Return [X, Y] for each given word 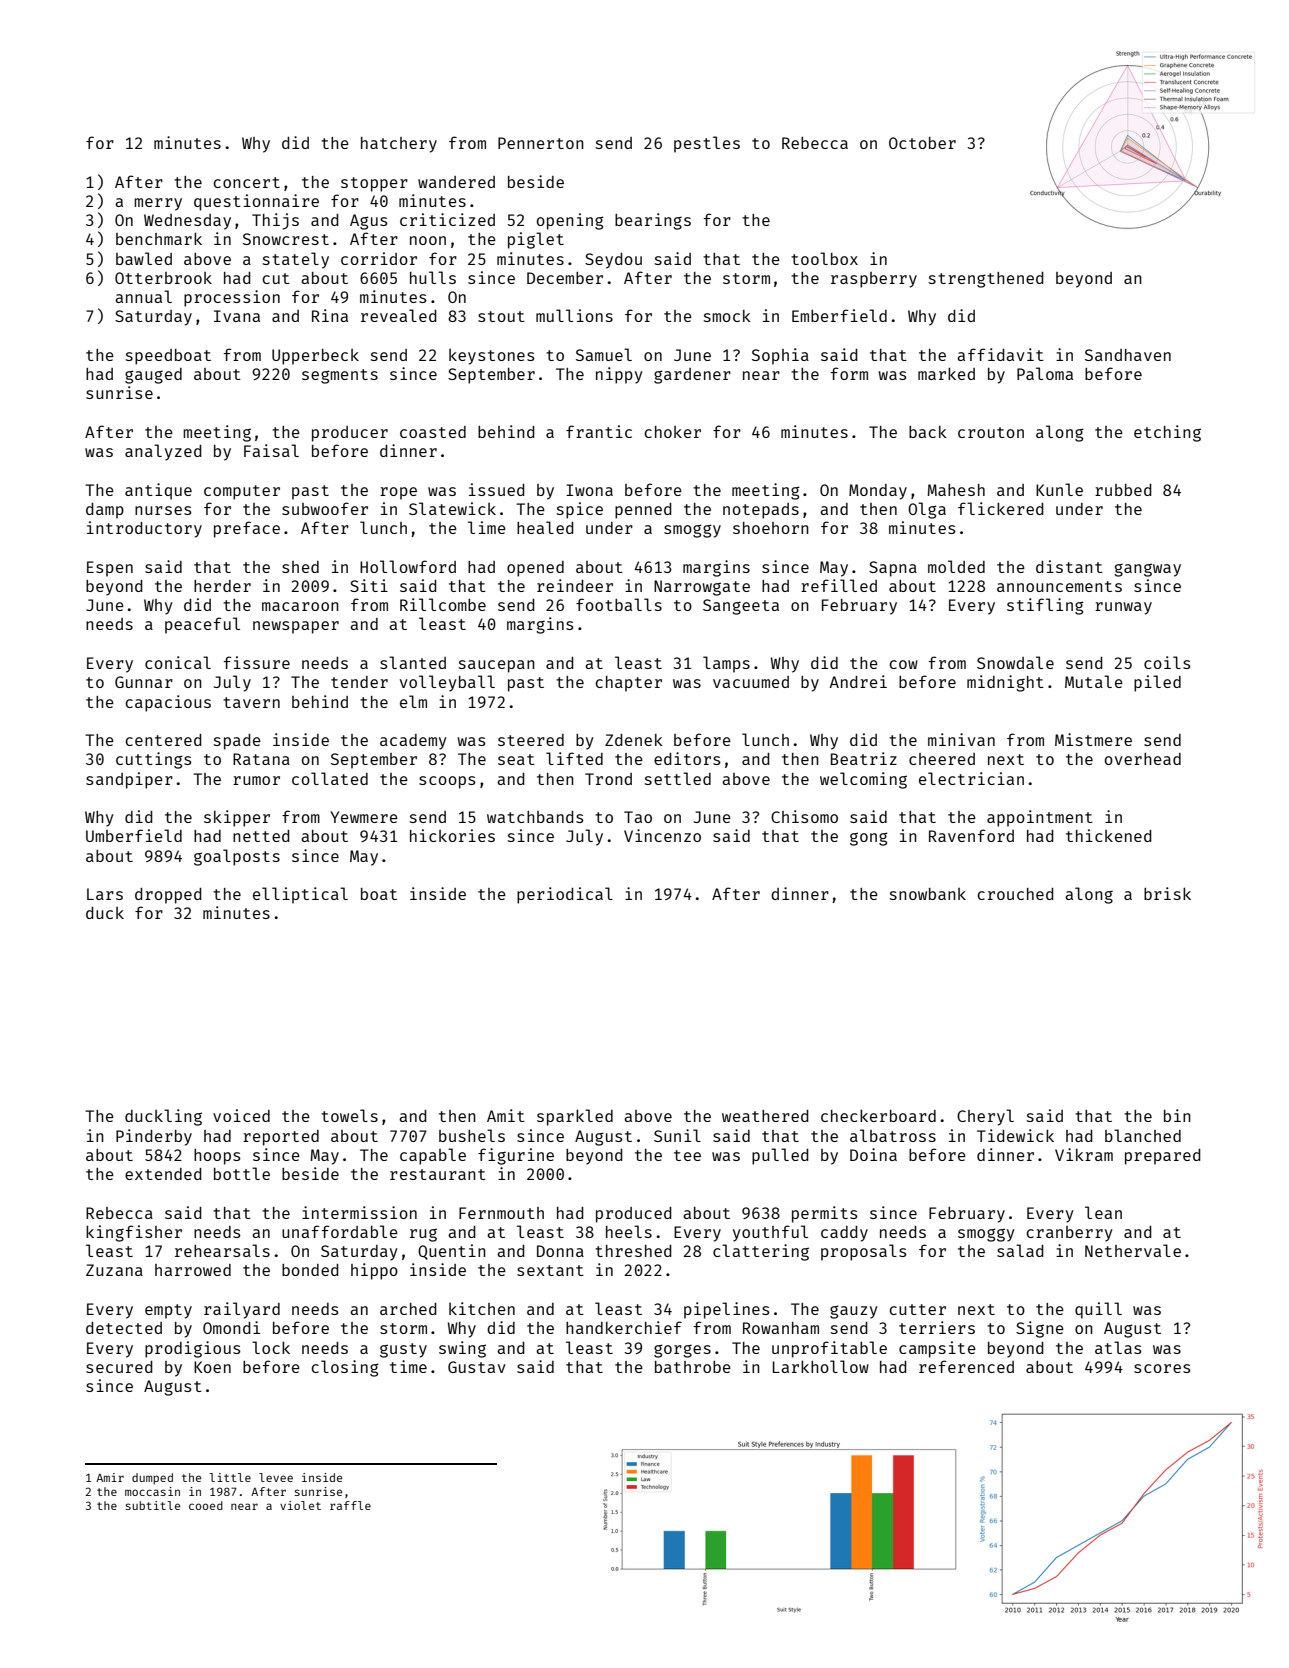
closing [345, 1368]
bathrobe [693, 1367]
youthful [770, 1233]
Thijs [275, 221]
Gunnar [144, 682]
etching [1167, 433]
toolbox [824, 258]
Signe [1040, 1329]
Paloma [1045, 373]
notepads [761, 511]
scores [1162, 1368]
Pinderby [154, 1137]
